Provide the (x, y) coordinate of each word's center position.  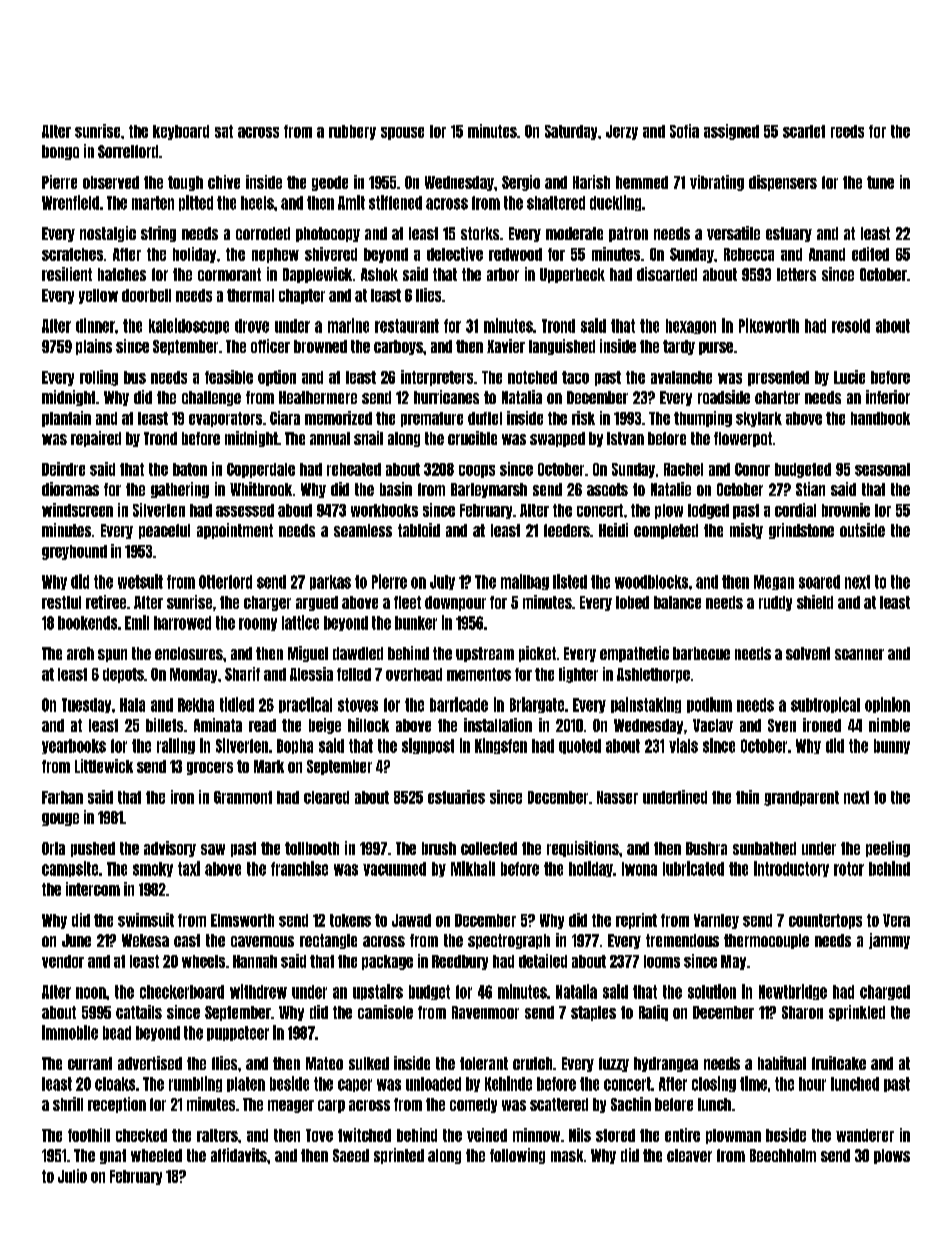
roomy (258, 624)
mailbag (525, 582)
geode (330, 183)
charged (885, 992)
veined (487, 1135)
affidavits (239, 1155)
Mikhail (473, 868)
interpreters (437, 378)
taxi (189, 868)
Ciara (285, 418)
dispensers (783, 183)
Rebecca (749, 254)
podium (709, 705)
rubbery (352, 132)
